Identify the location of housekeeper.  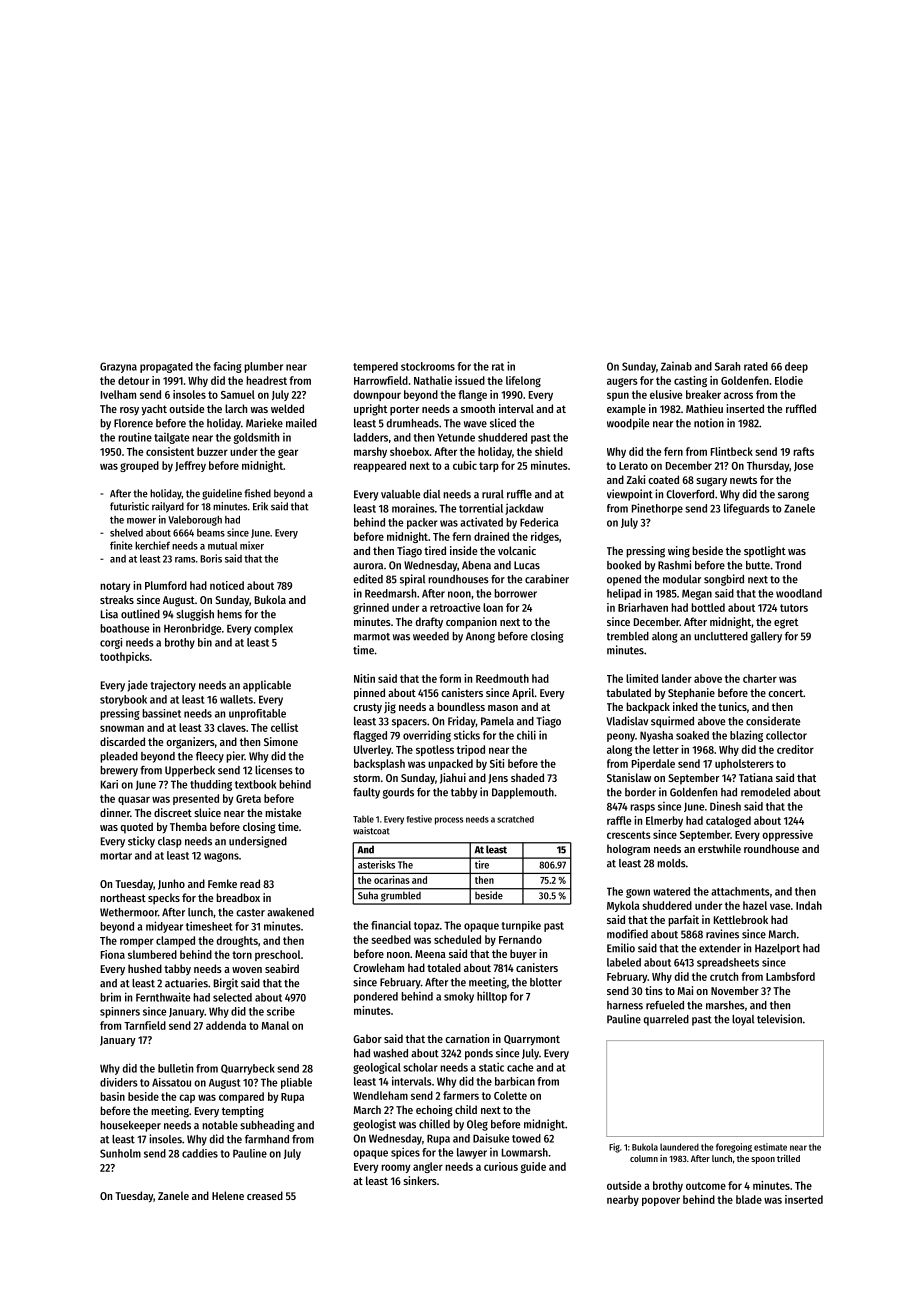
(130, 1126).
